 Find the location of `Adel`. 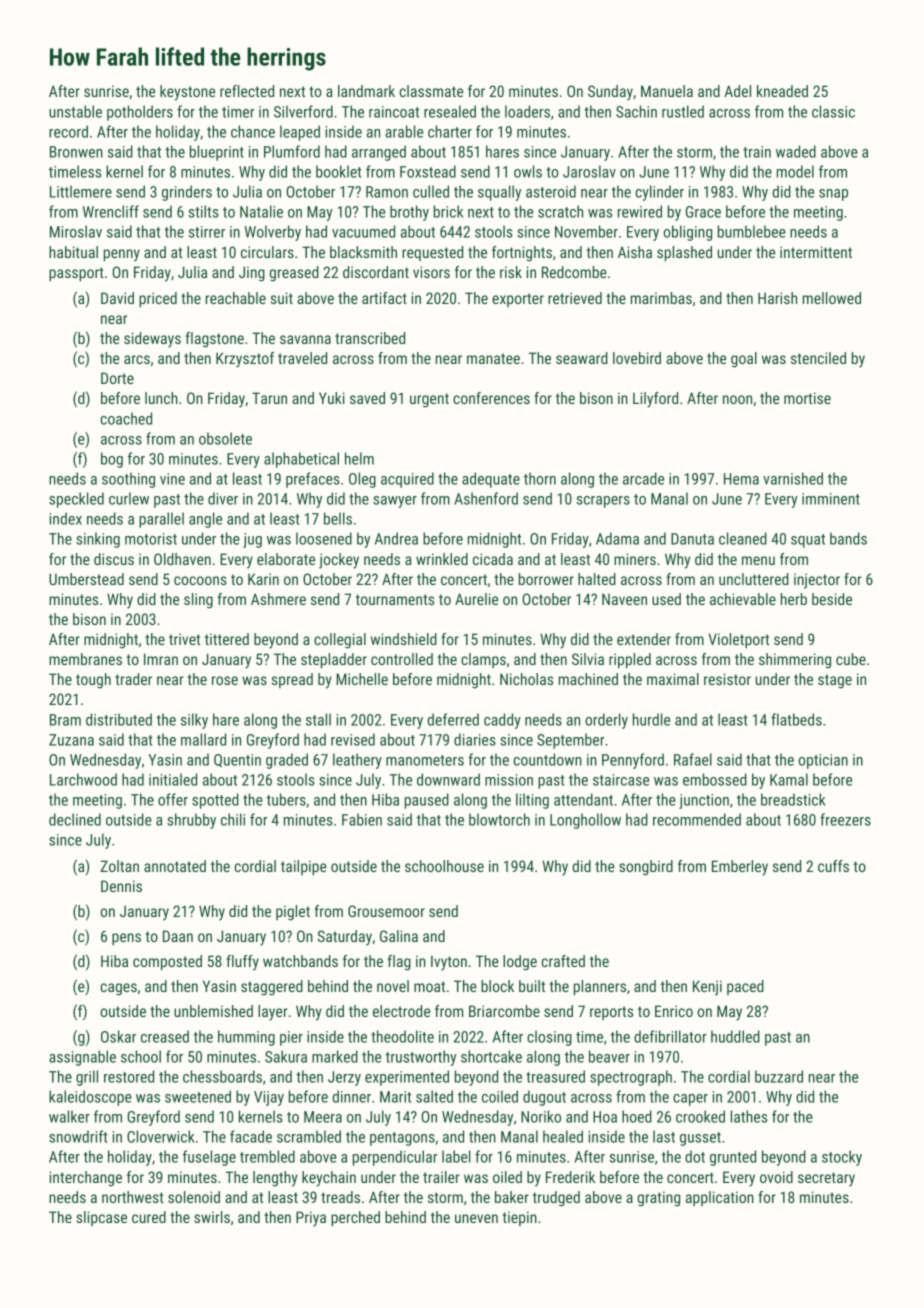

Adel is located at coordinates (737, 91).
